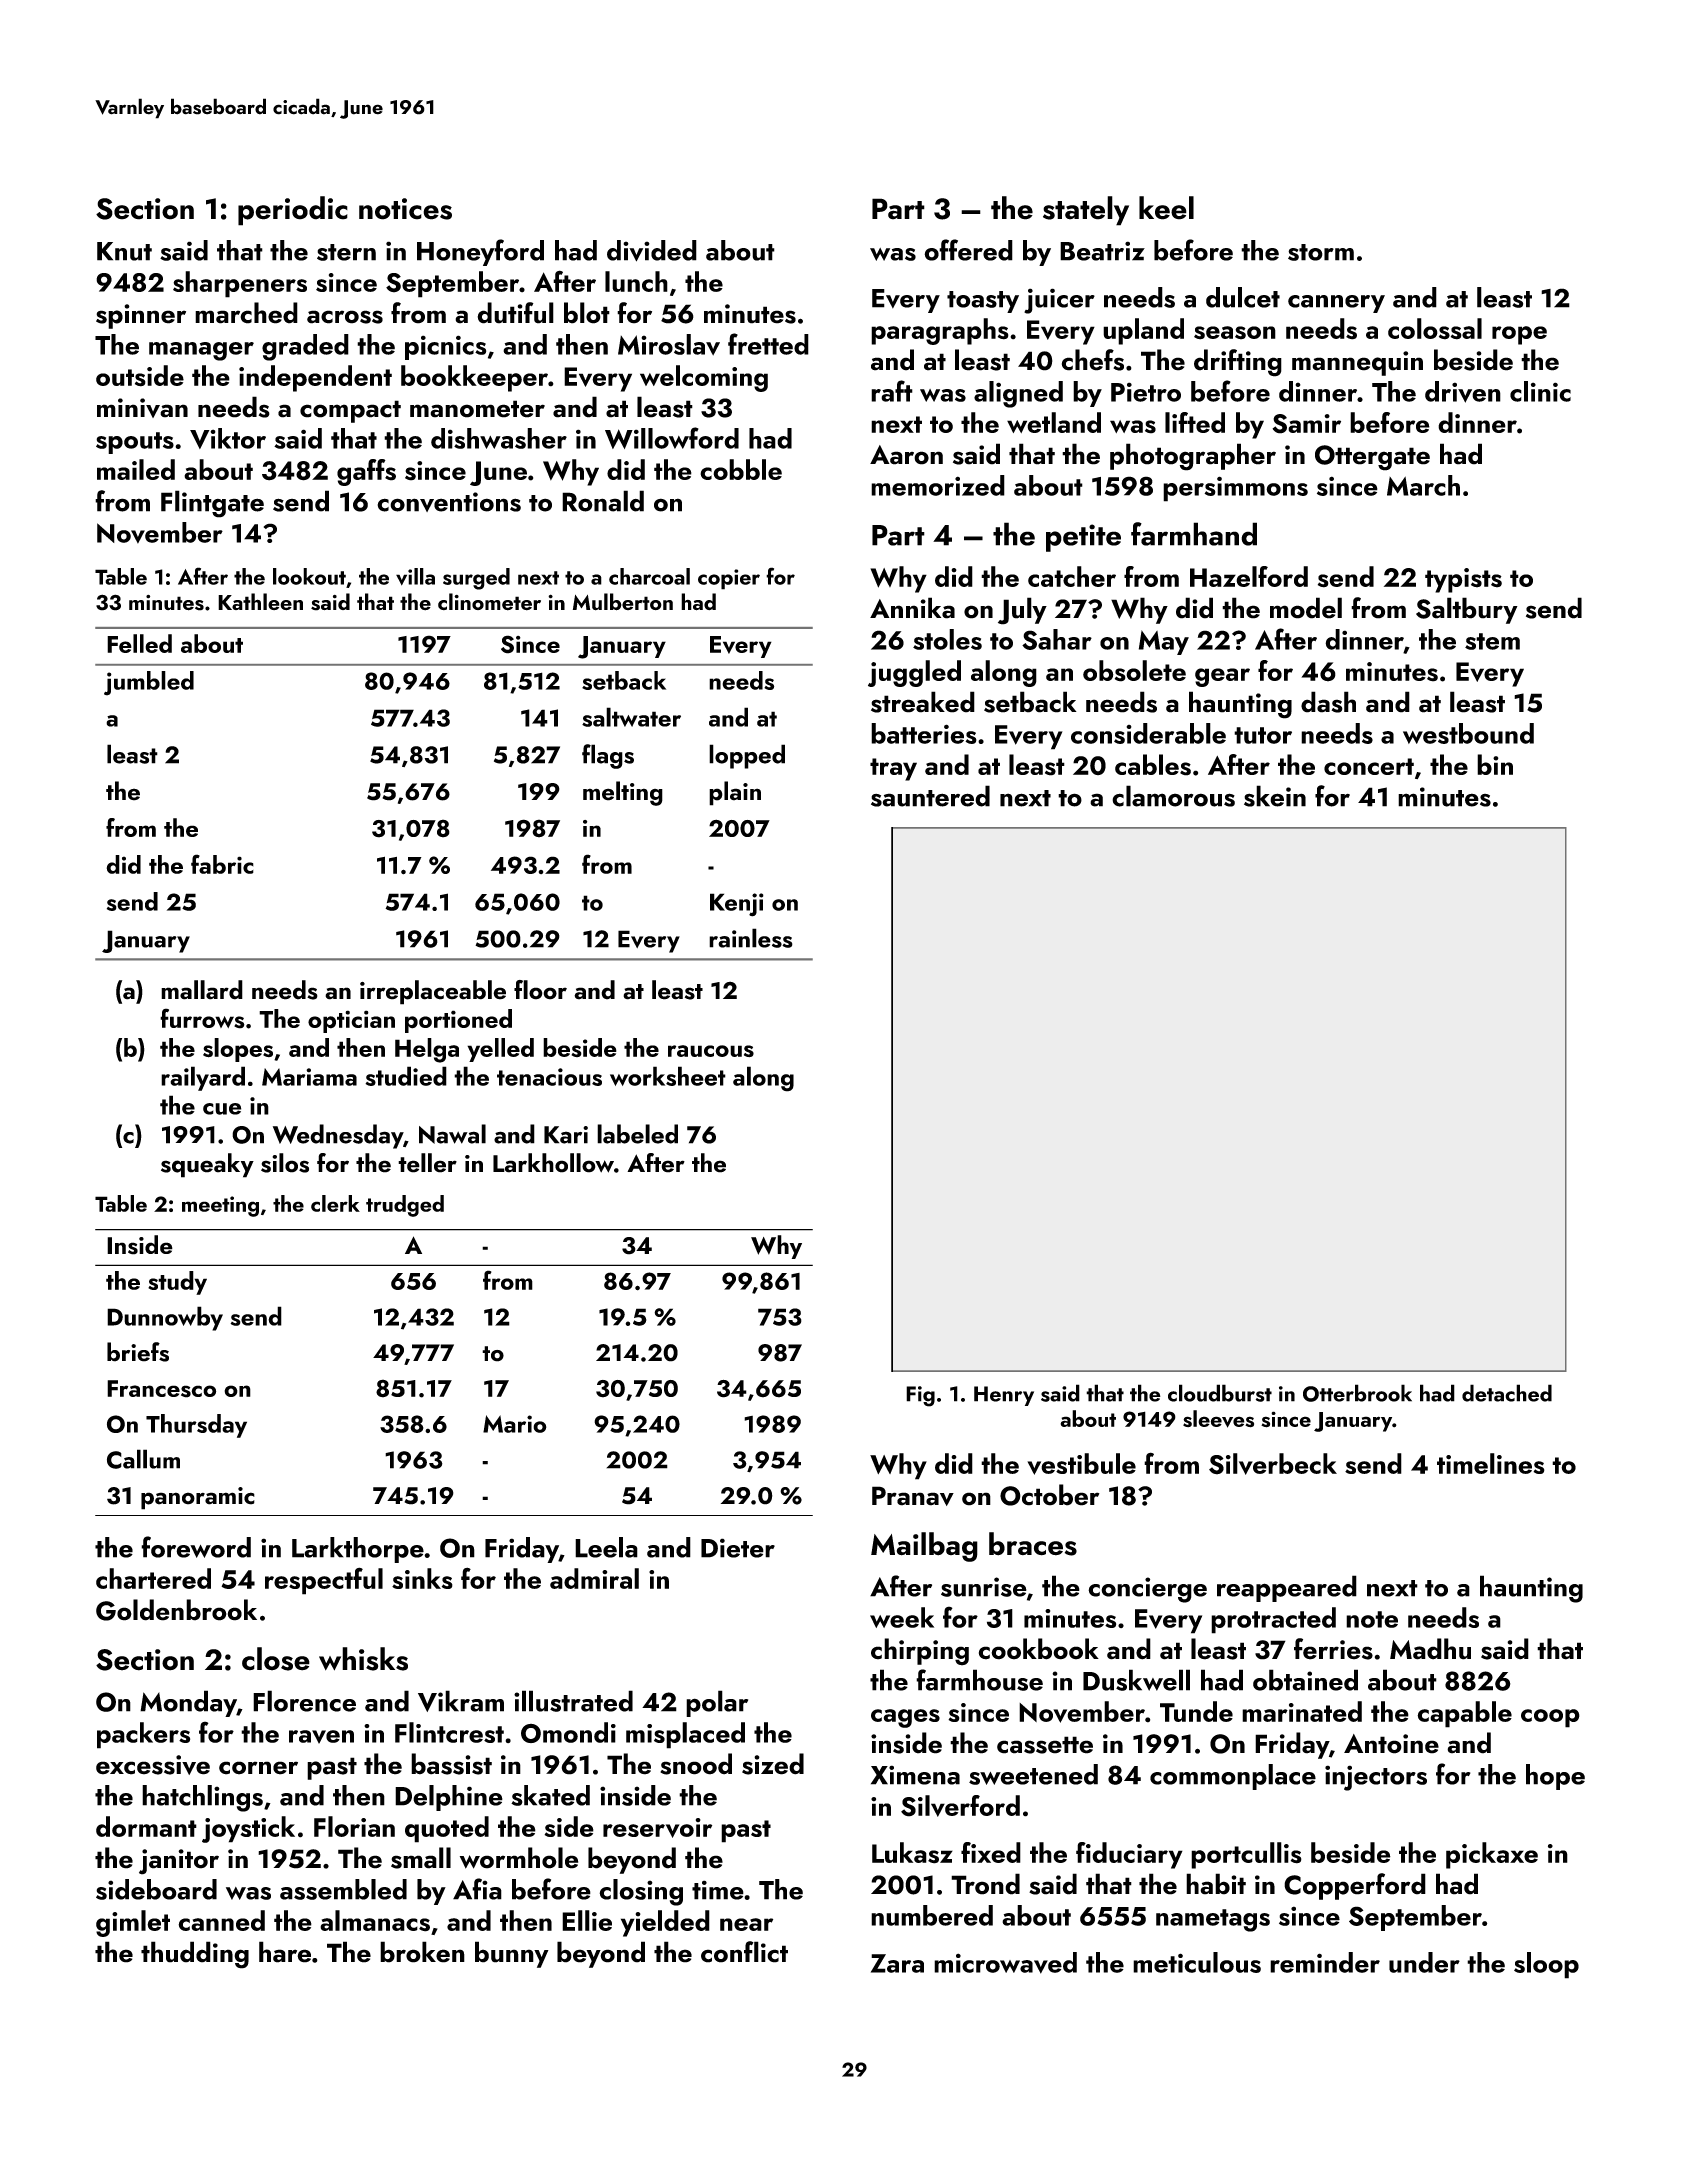  I want to click on storm, so click(1321, 252).
